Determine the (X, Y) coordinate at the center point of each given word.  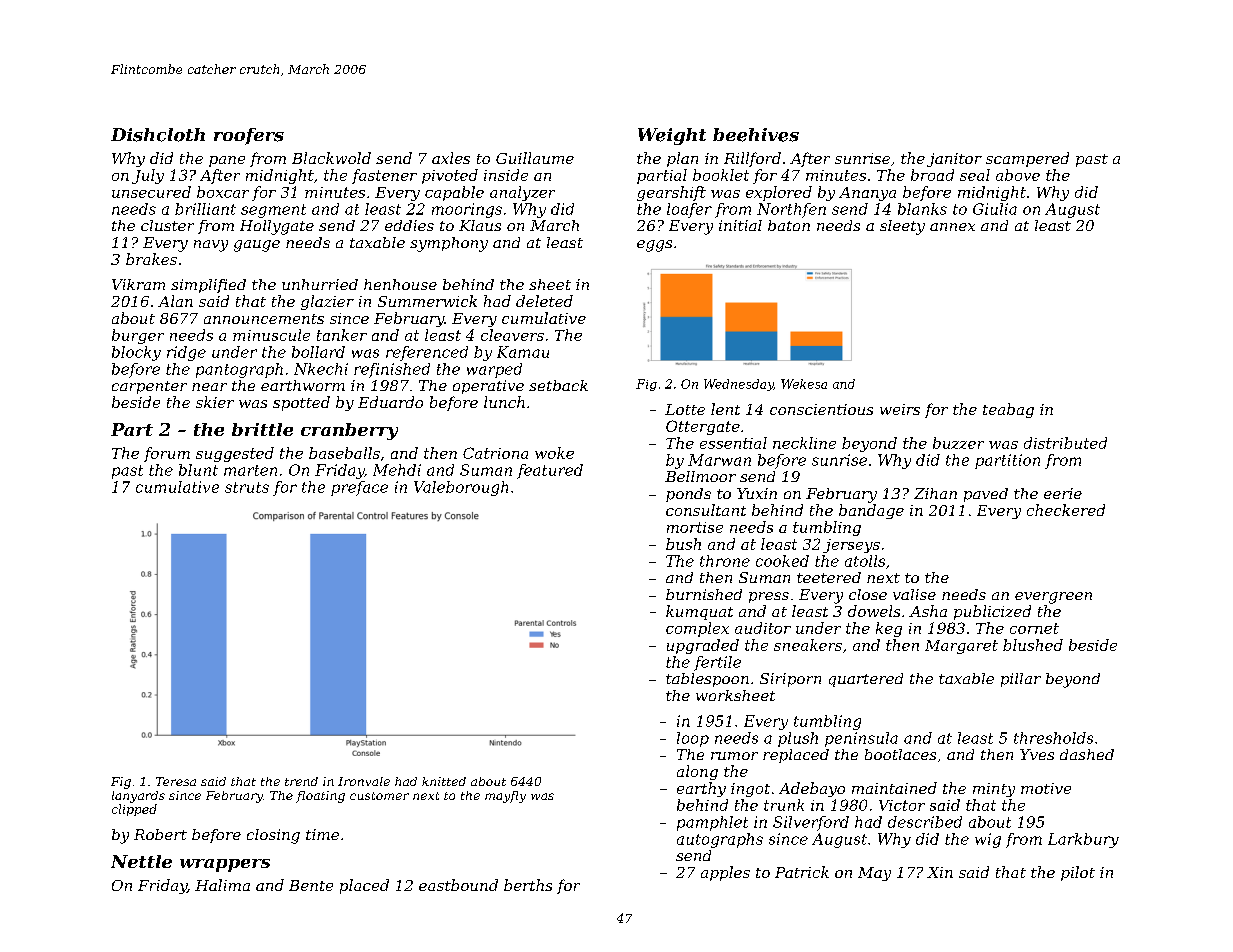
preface (359, 488)
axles (451, 158)
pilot (1078, 873)
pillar (1021, 680)
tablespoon (707, 680)
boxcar (223, 192)
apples (725, 873)
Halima (222, 885)
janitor (954, 160)
